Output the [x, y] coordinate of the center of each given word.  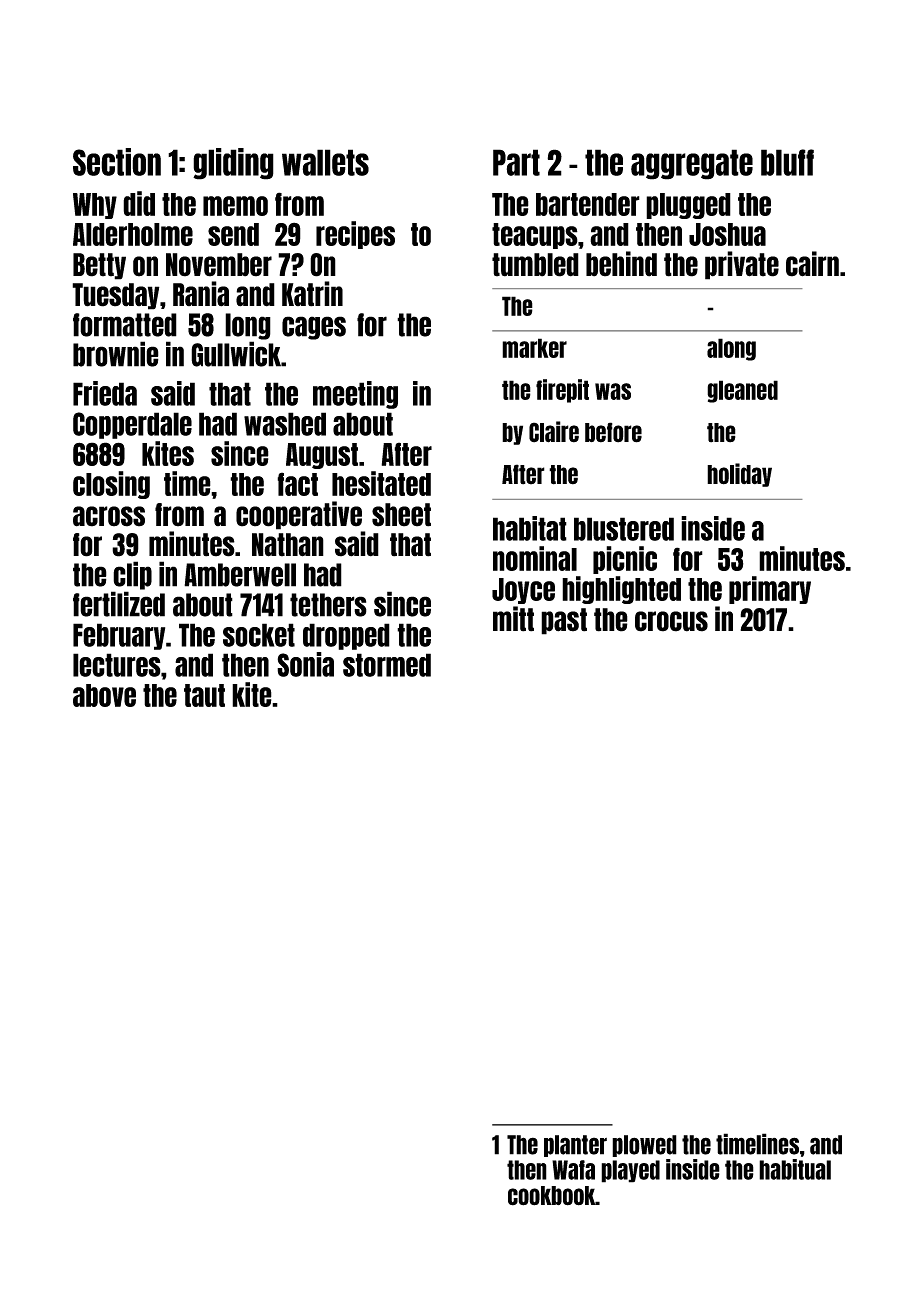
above [104, 695]
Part [516, 162]
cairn [812, 264]
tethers [328, 605]
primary [770, 590]
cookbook [552, 1196]
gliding [233, 164]
